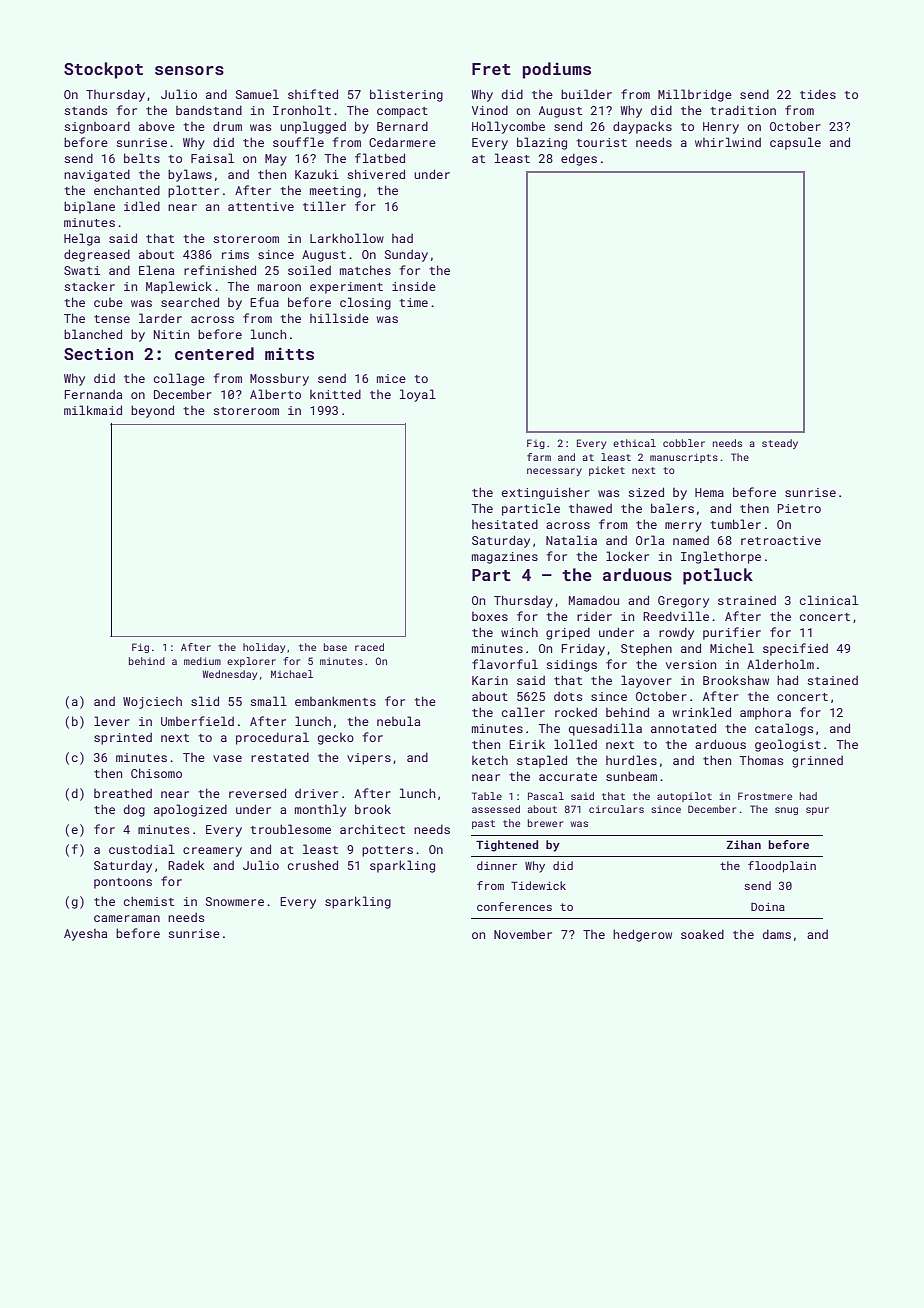 This screenshot has height=1308, width=924. What do you see at coordinates (227, 126) in the screenshot?
I see `drum` at bounding box center [227, 126].
